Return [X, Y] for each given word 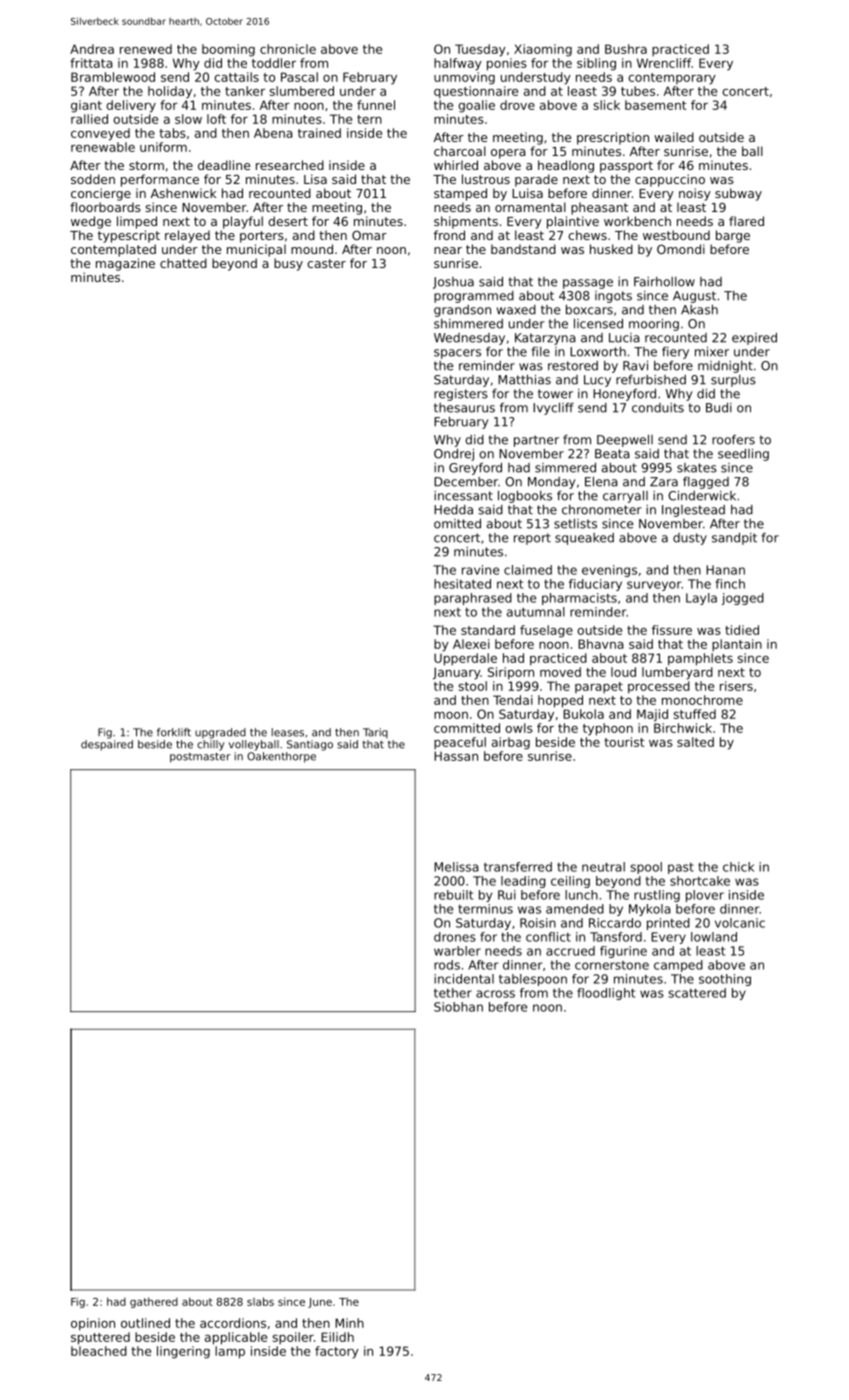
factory [337, 1352]
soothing [725, 980]
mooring [654, 324]
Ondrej [454, 454]
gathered [154, 1302]
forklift [174, 732]
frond [449, 235]
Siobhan [458, 1007]
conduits [658, 408]
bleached [99, 1351]
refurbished [651, 380]
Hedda [453, 510]
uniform [163, 147]
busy [288, 264]
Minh [349, 1323]
